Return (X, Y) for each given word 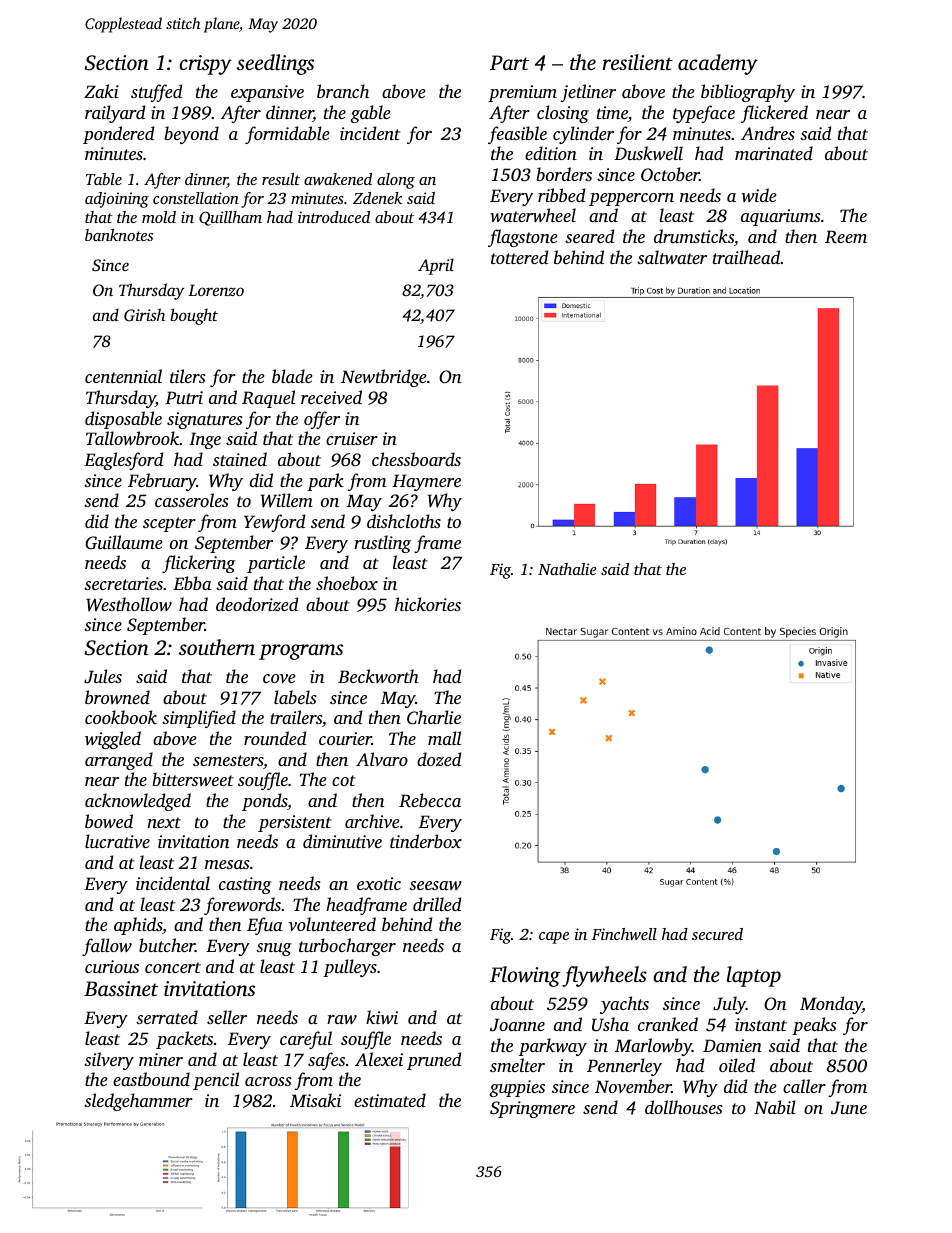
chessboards (416, 459)
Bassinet (121, 988)
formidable (287, 135)
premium (522, 93)
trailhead (746, 257)
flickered (774, 114)
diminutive (342, 841)
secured (717, 934)
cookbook (121, 717)
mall (444, 738)
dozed (439, 759)
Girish (144, 314)
